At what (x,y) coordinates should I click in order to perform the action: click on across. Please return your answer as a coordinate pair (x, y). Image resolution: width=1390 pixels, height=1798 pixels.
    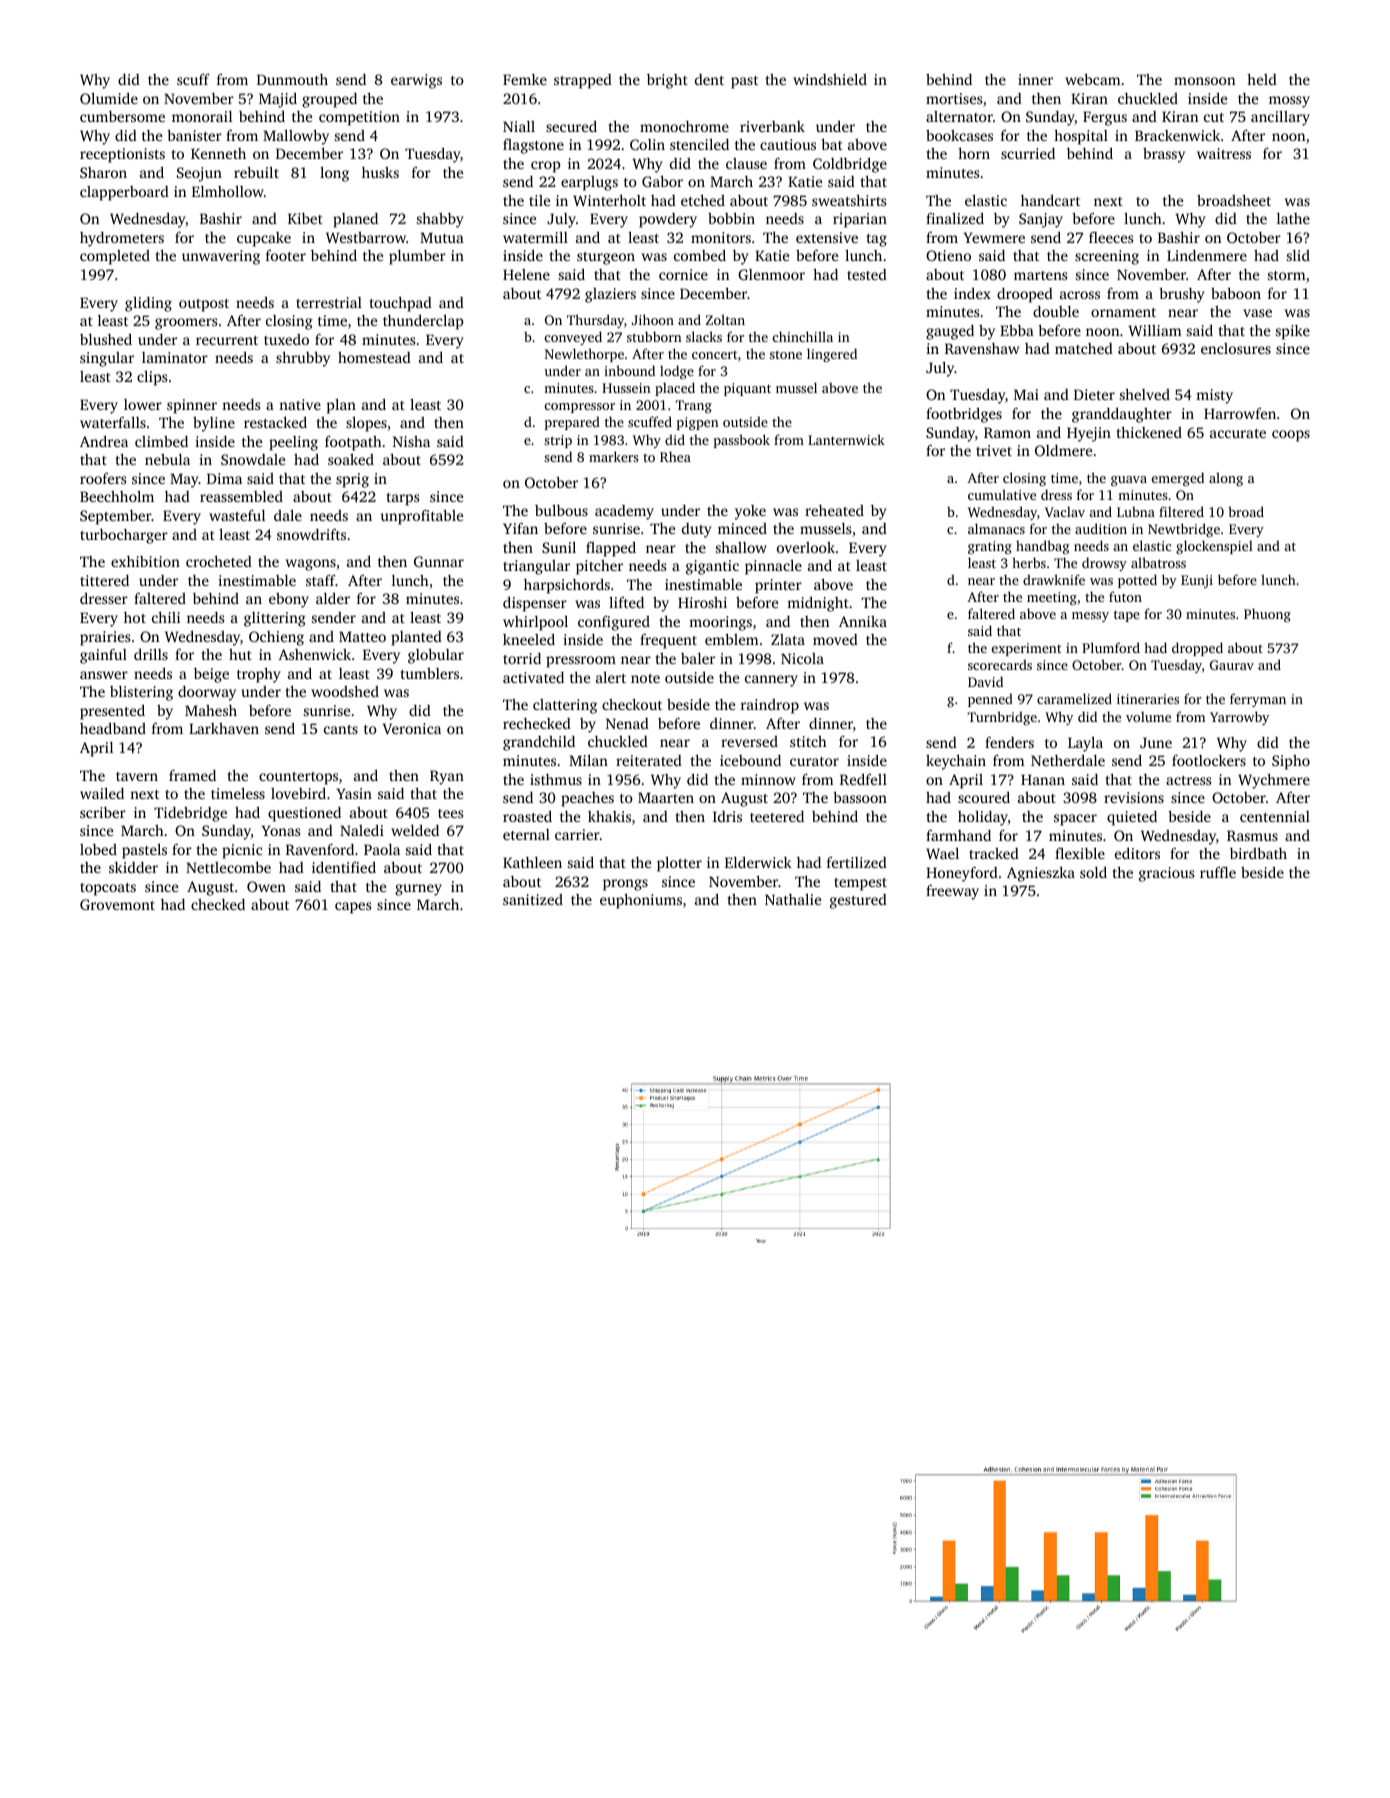
    Looking at the image, I should click on (1080, 295).
